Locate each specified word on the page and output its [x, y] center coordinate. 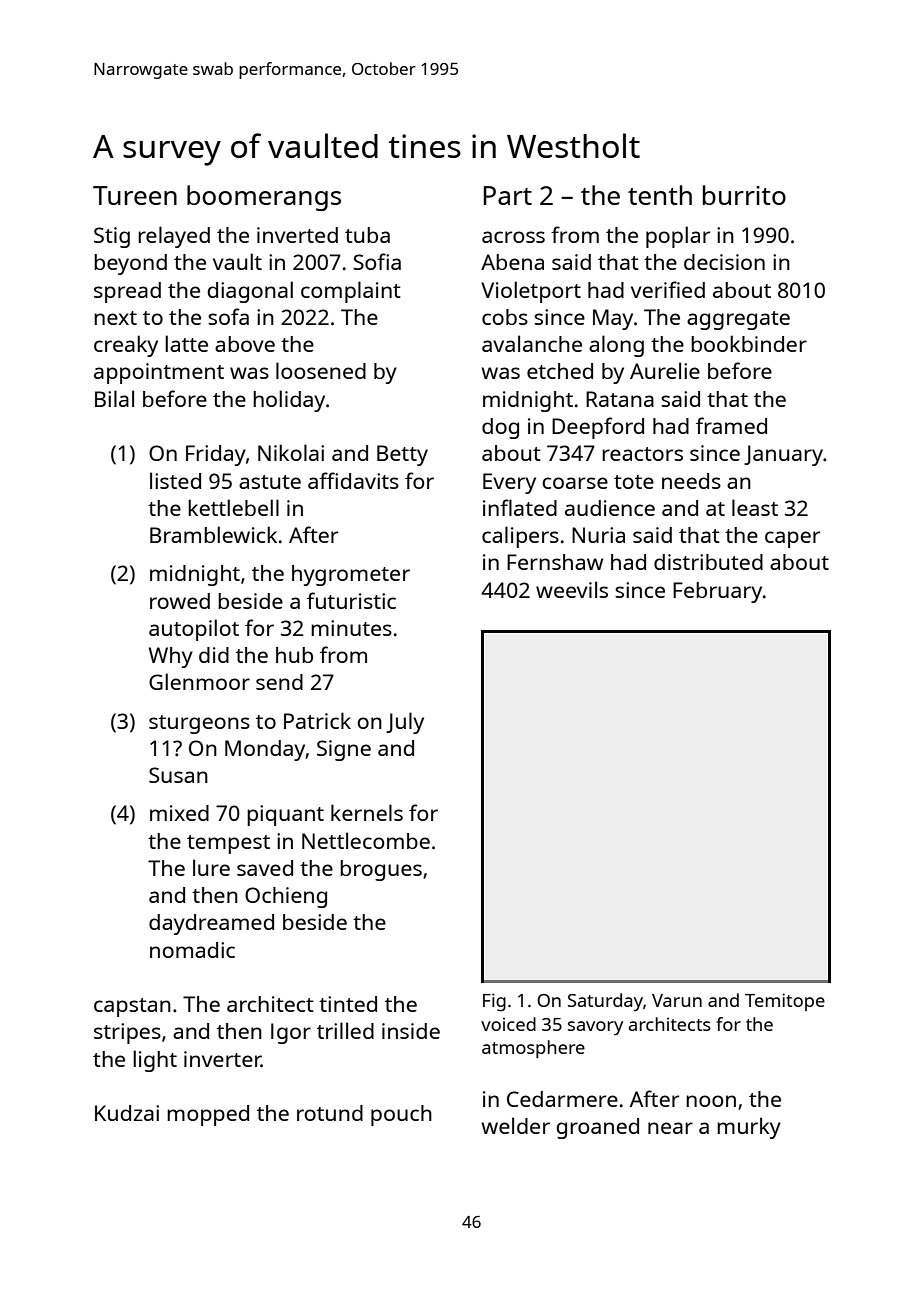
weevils [572, 589]
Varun [677, 1000]
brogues [381, 870]
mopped [208, 1115]
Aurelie [665, 370]
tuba [367, 235]
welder [515, 1125]
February [717, 592]
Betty [402, 455]
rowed [180, 601]
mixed [179, 813]
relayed [174, 237]
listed [175, 480]
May [613, 319]
